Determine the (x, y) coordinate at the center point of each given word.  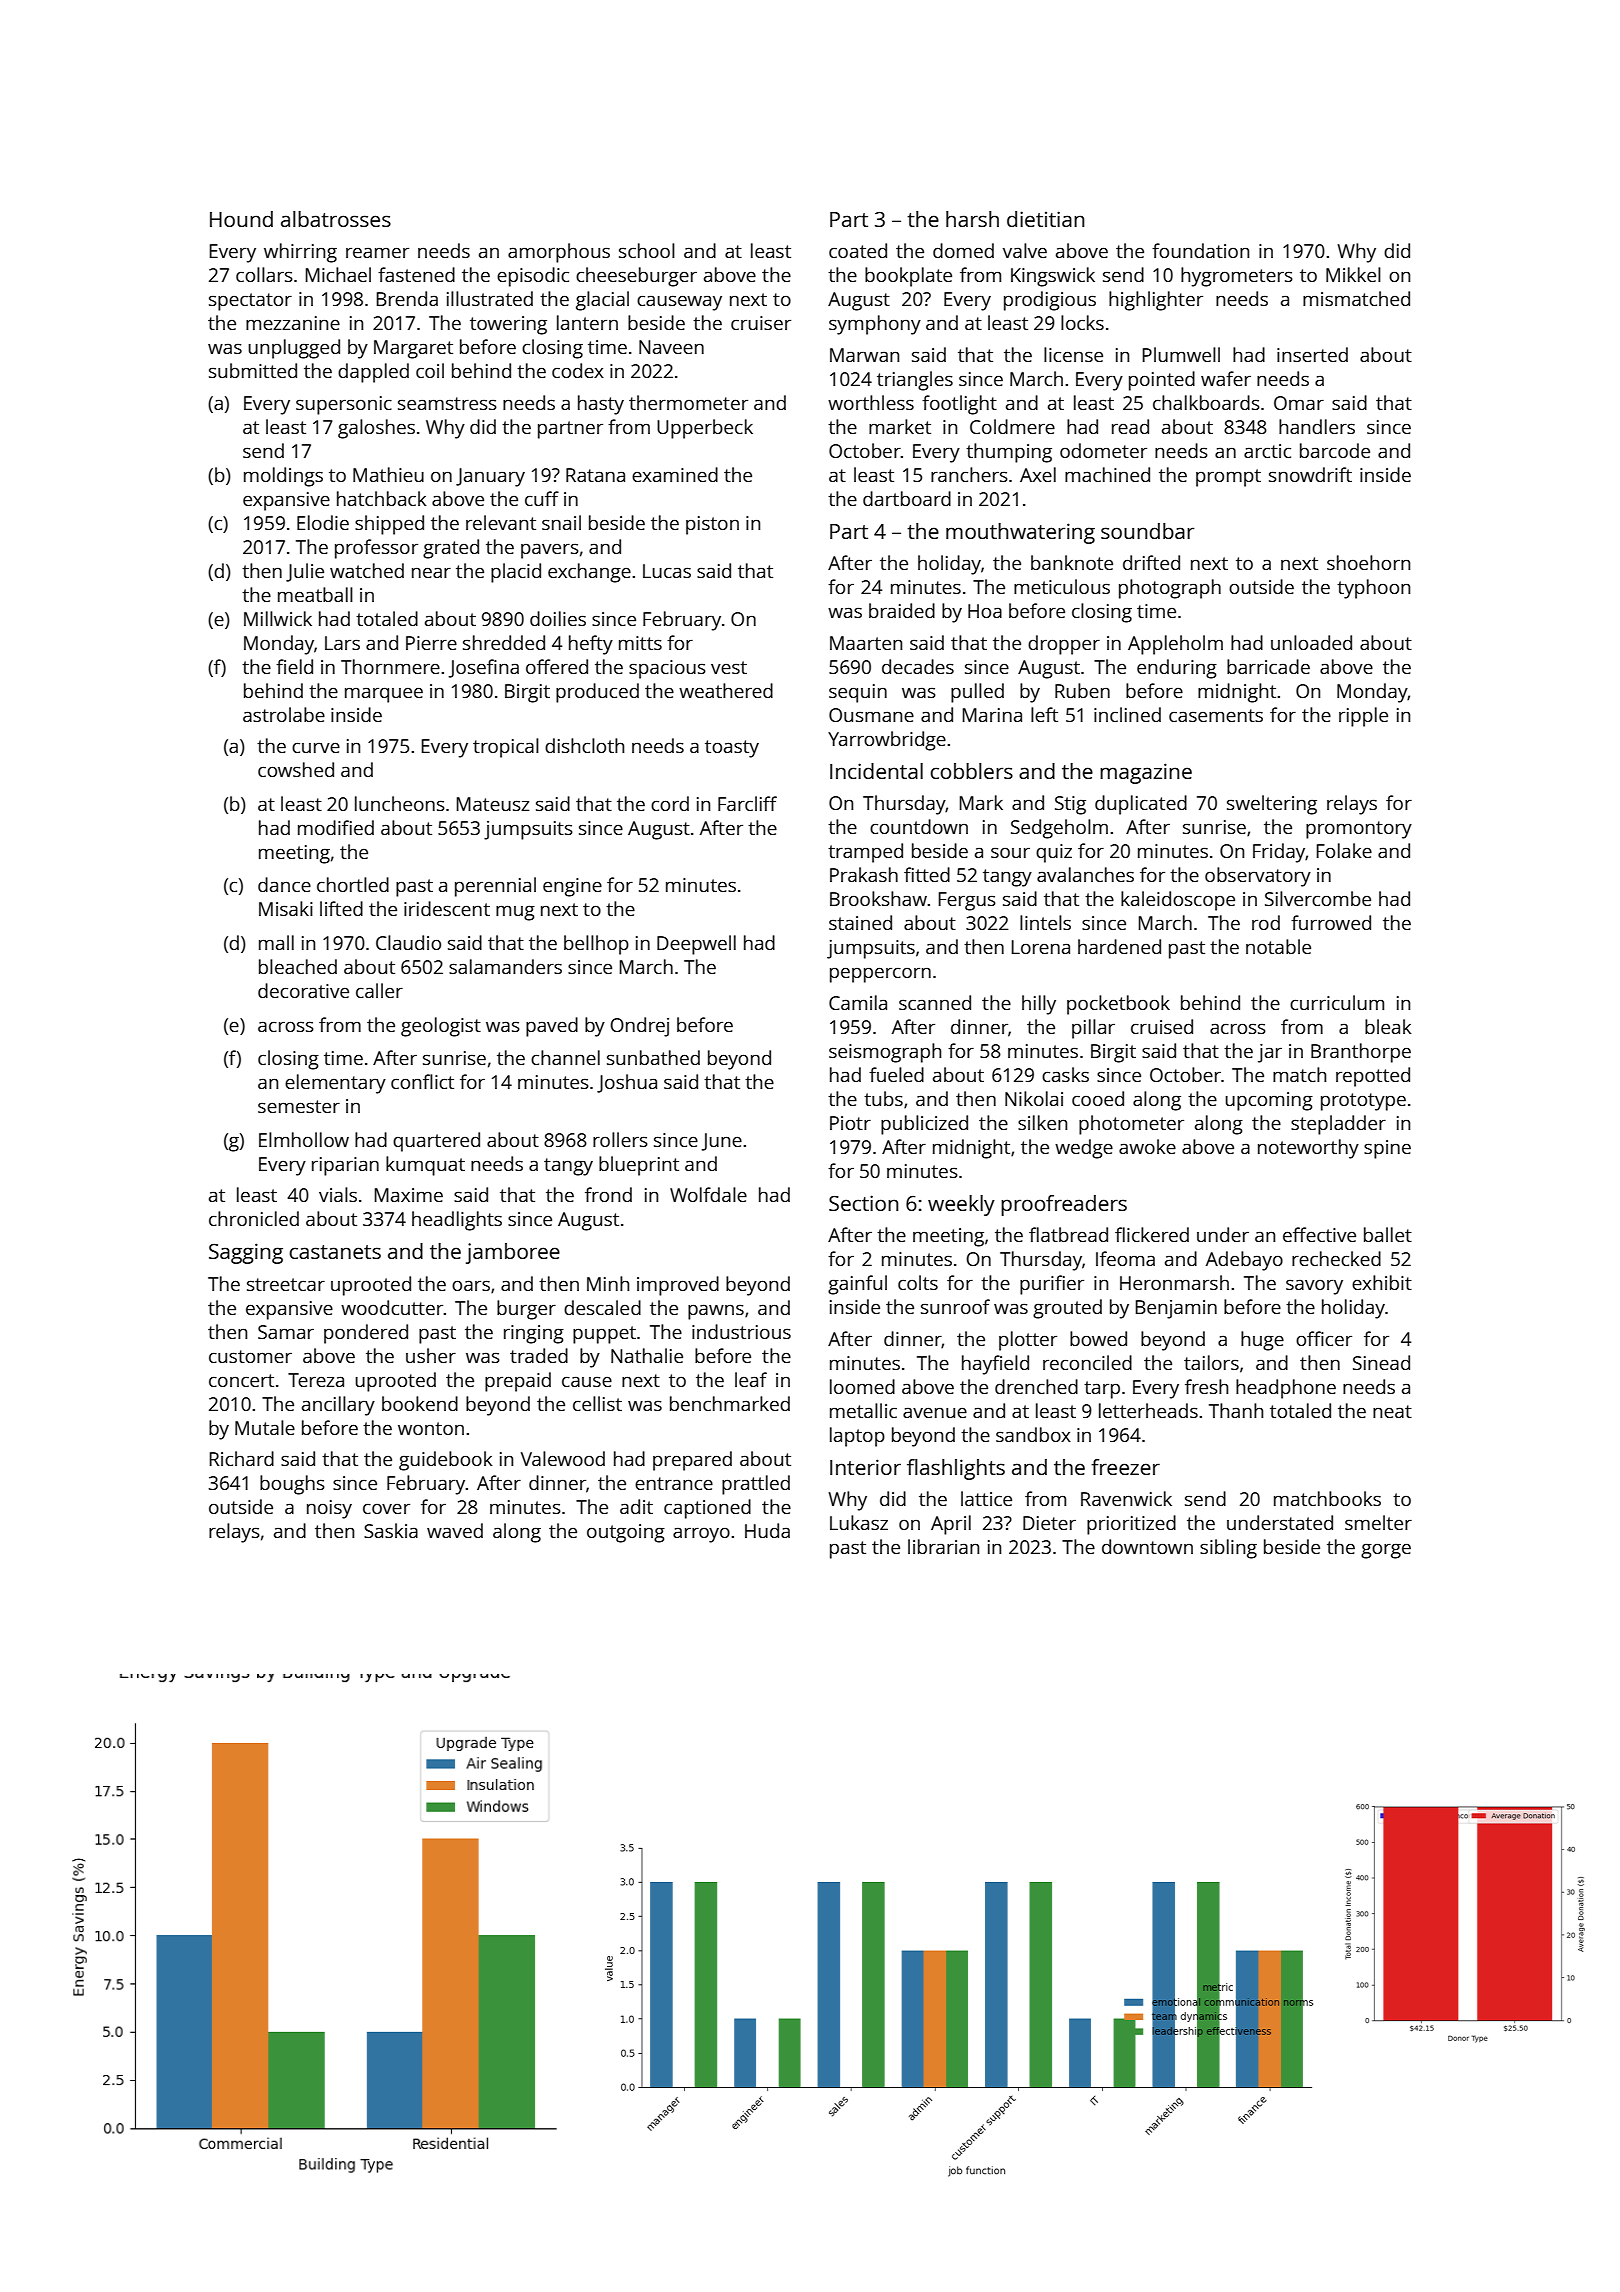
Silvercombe (1318, 898)
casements (1216, 715)
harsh (972, 219)
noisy (329, 1509)
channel (565, 1057)
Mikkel (1353, 274)
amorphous (559, 253)
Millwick (278, 618)
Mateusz (493, 804)
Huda (767, 1530)
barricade (1268, 666)
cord (670, 803)
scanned (935, 1002)
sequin (858, 693)
